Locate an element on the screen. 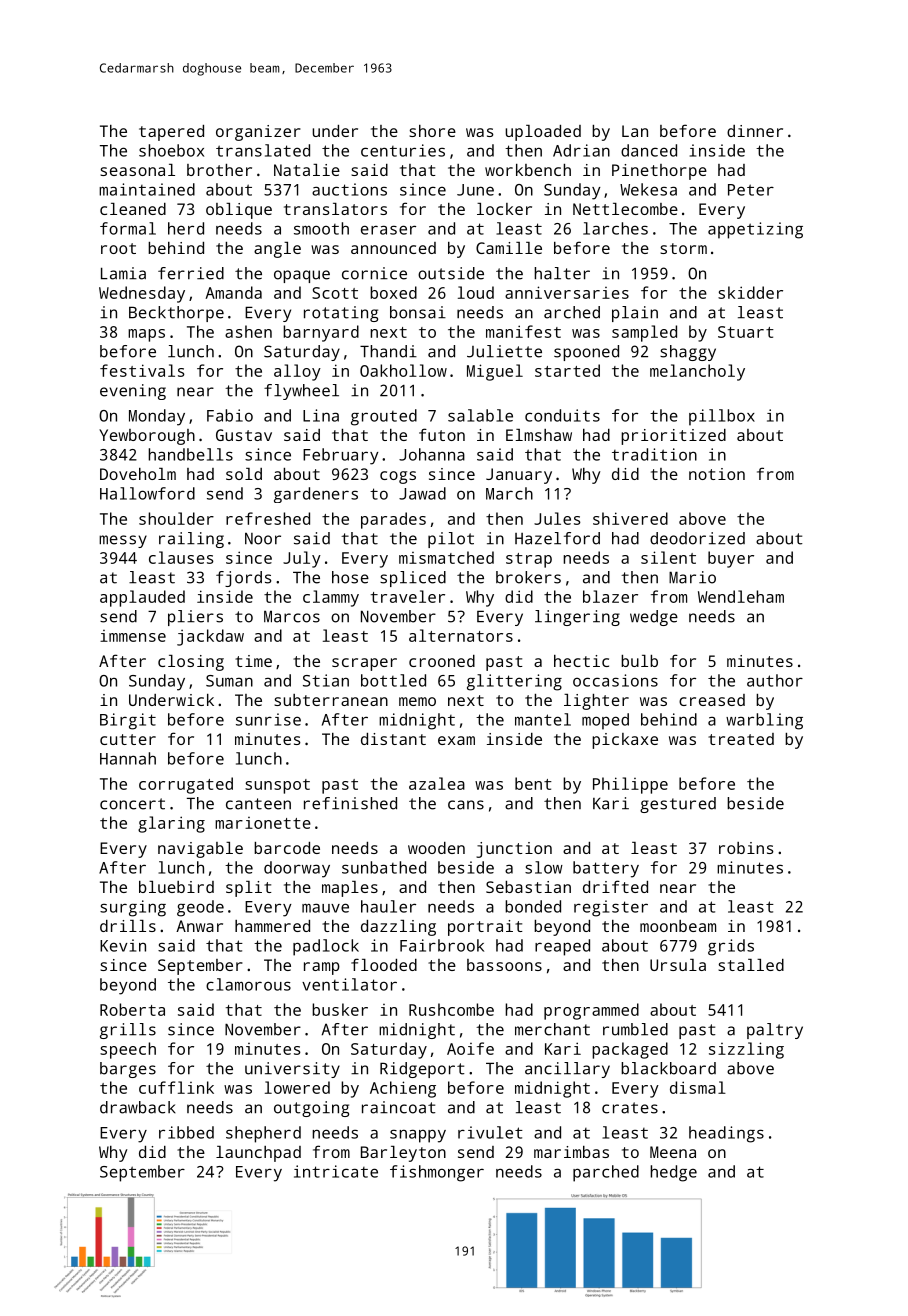 The width and height of the screenshot is (908, 1316). handbells is located at coordinates (190, 454).
